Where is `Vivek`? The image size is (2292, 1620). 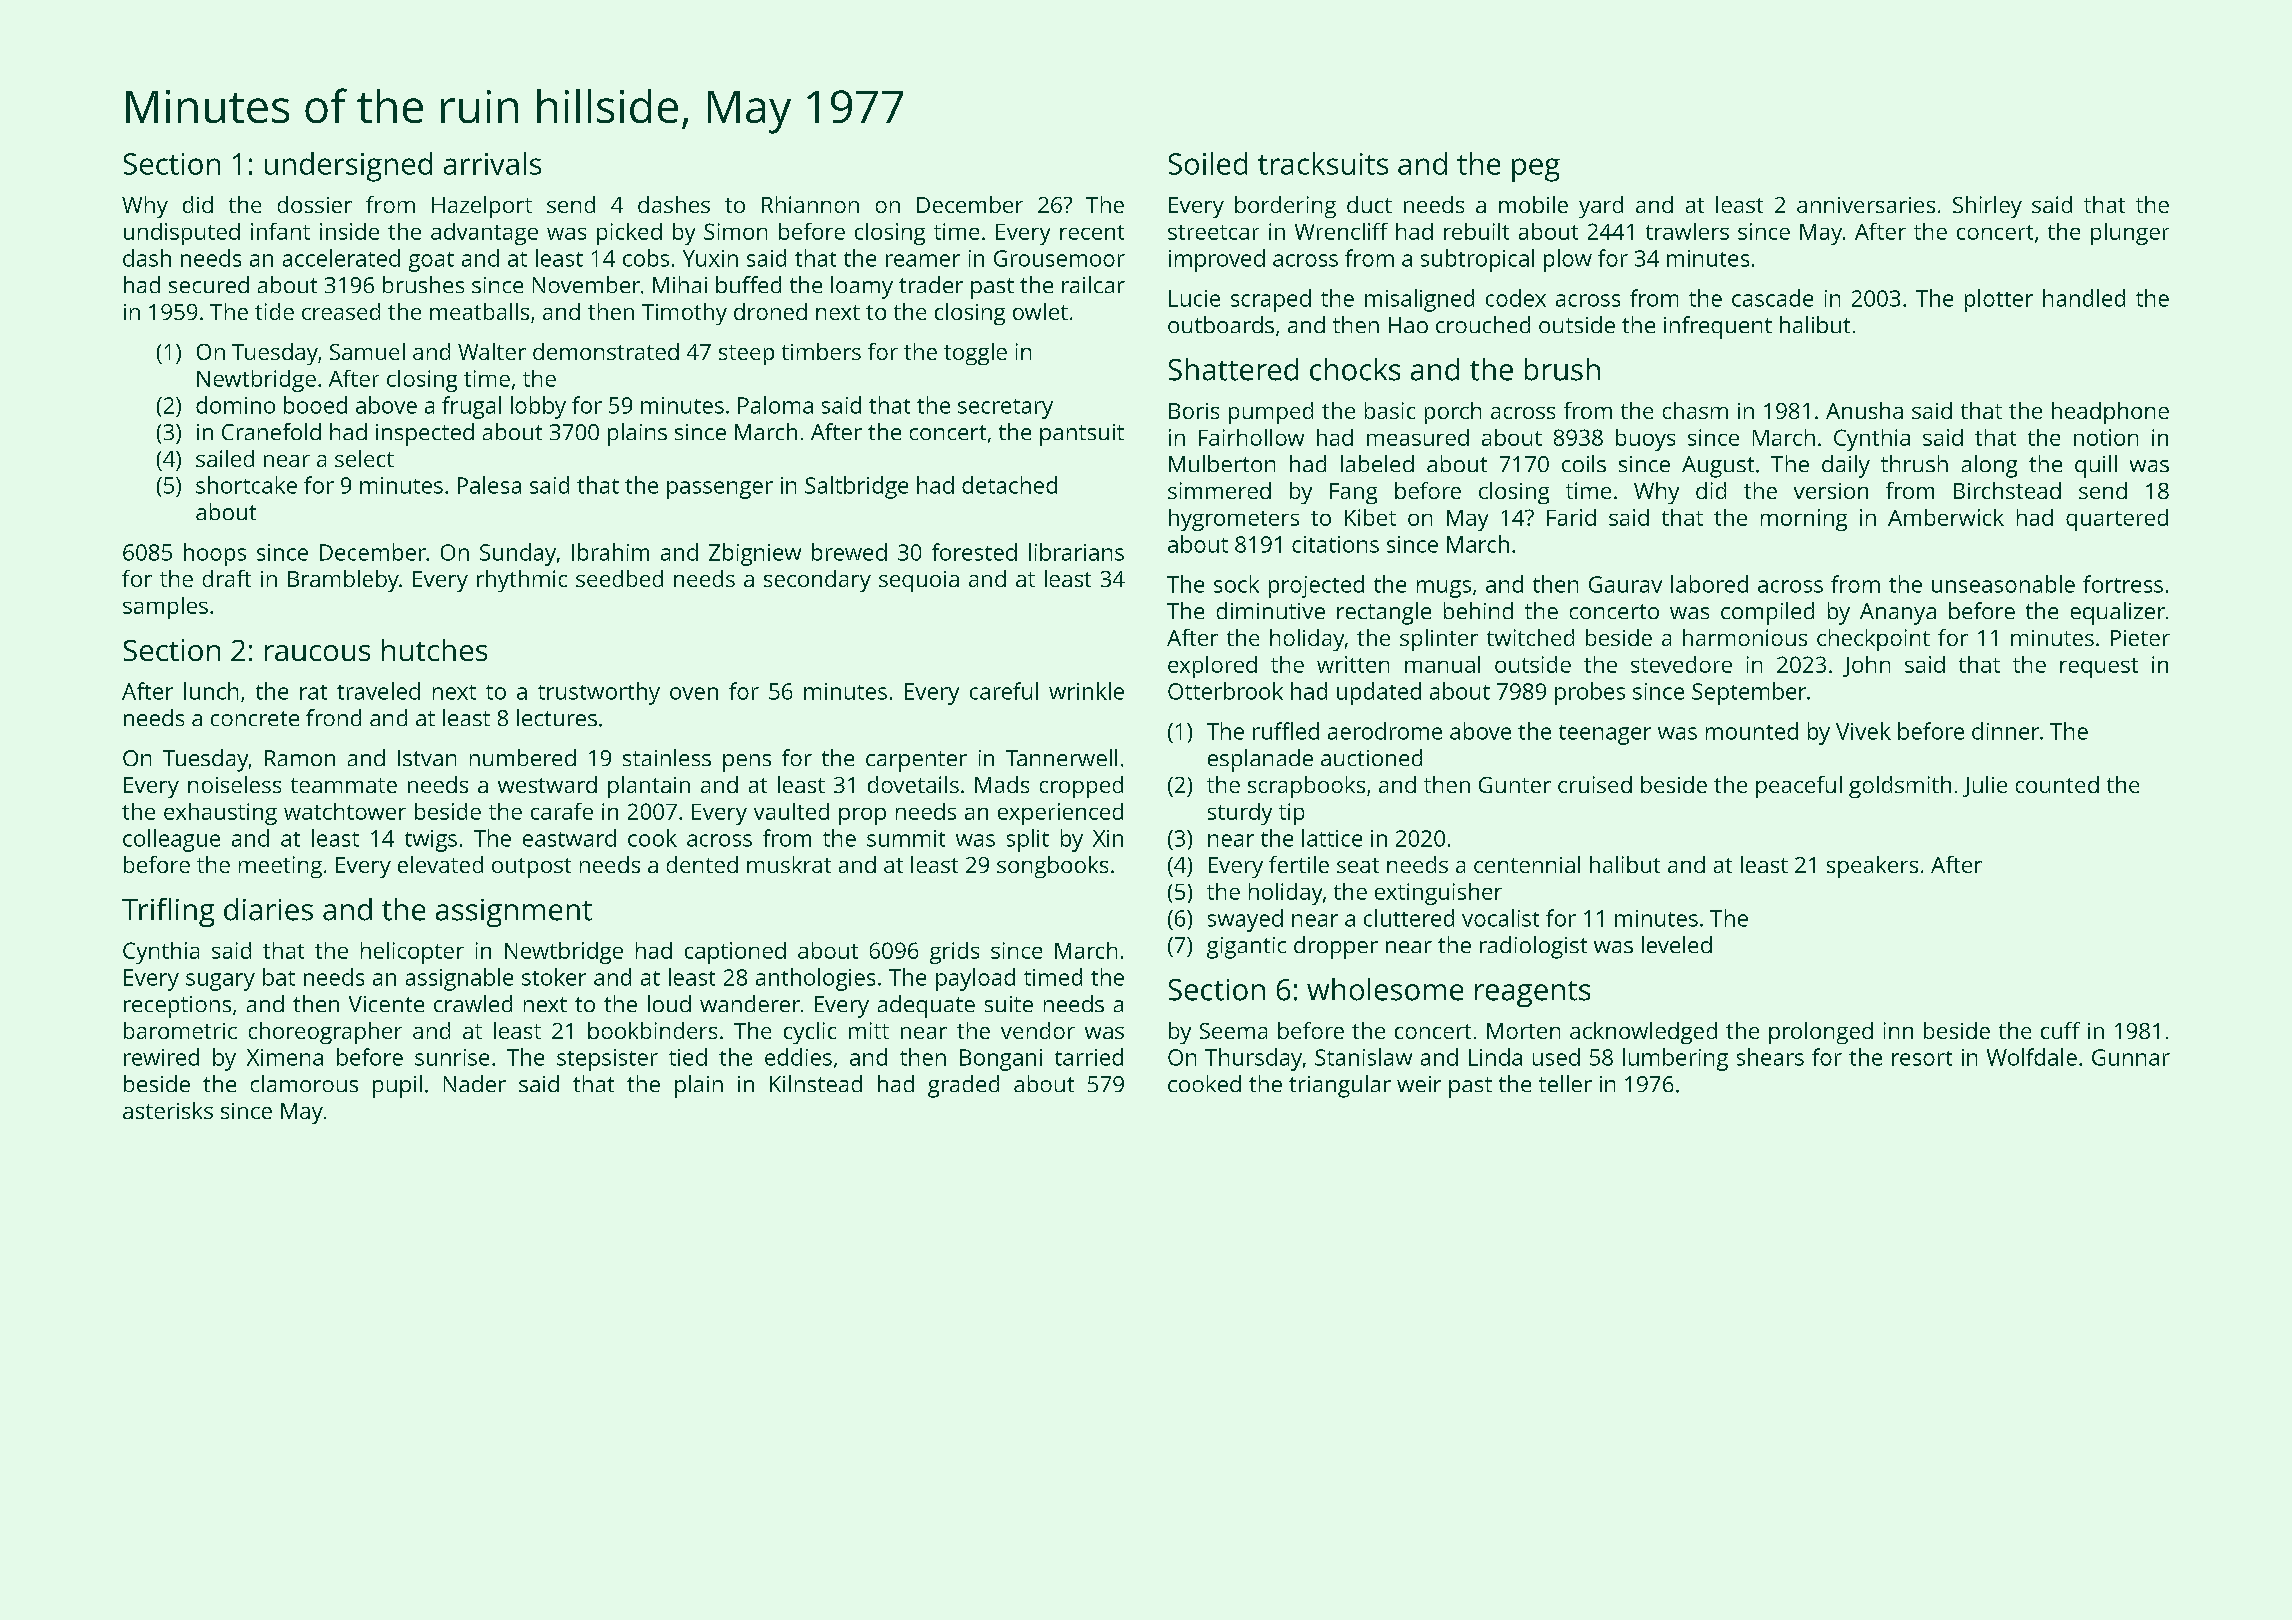 Vivek is located at coordinates (1863, 731).
